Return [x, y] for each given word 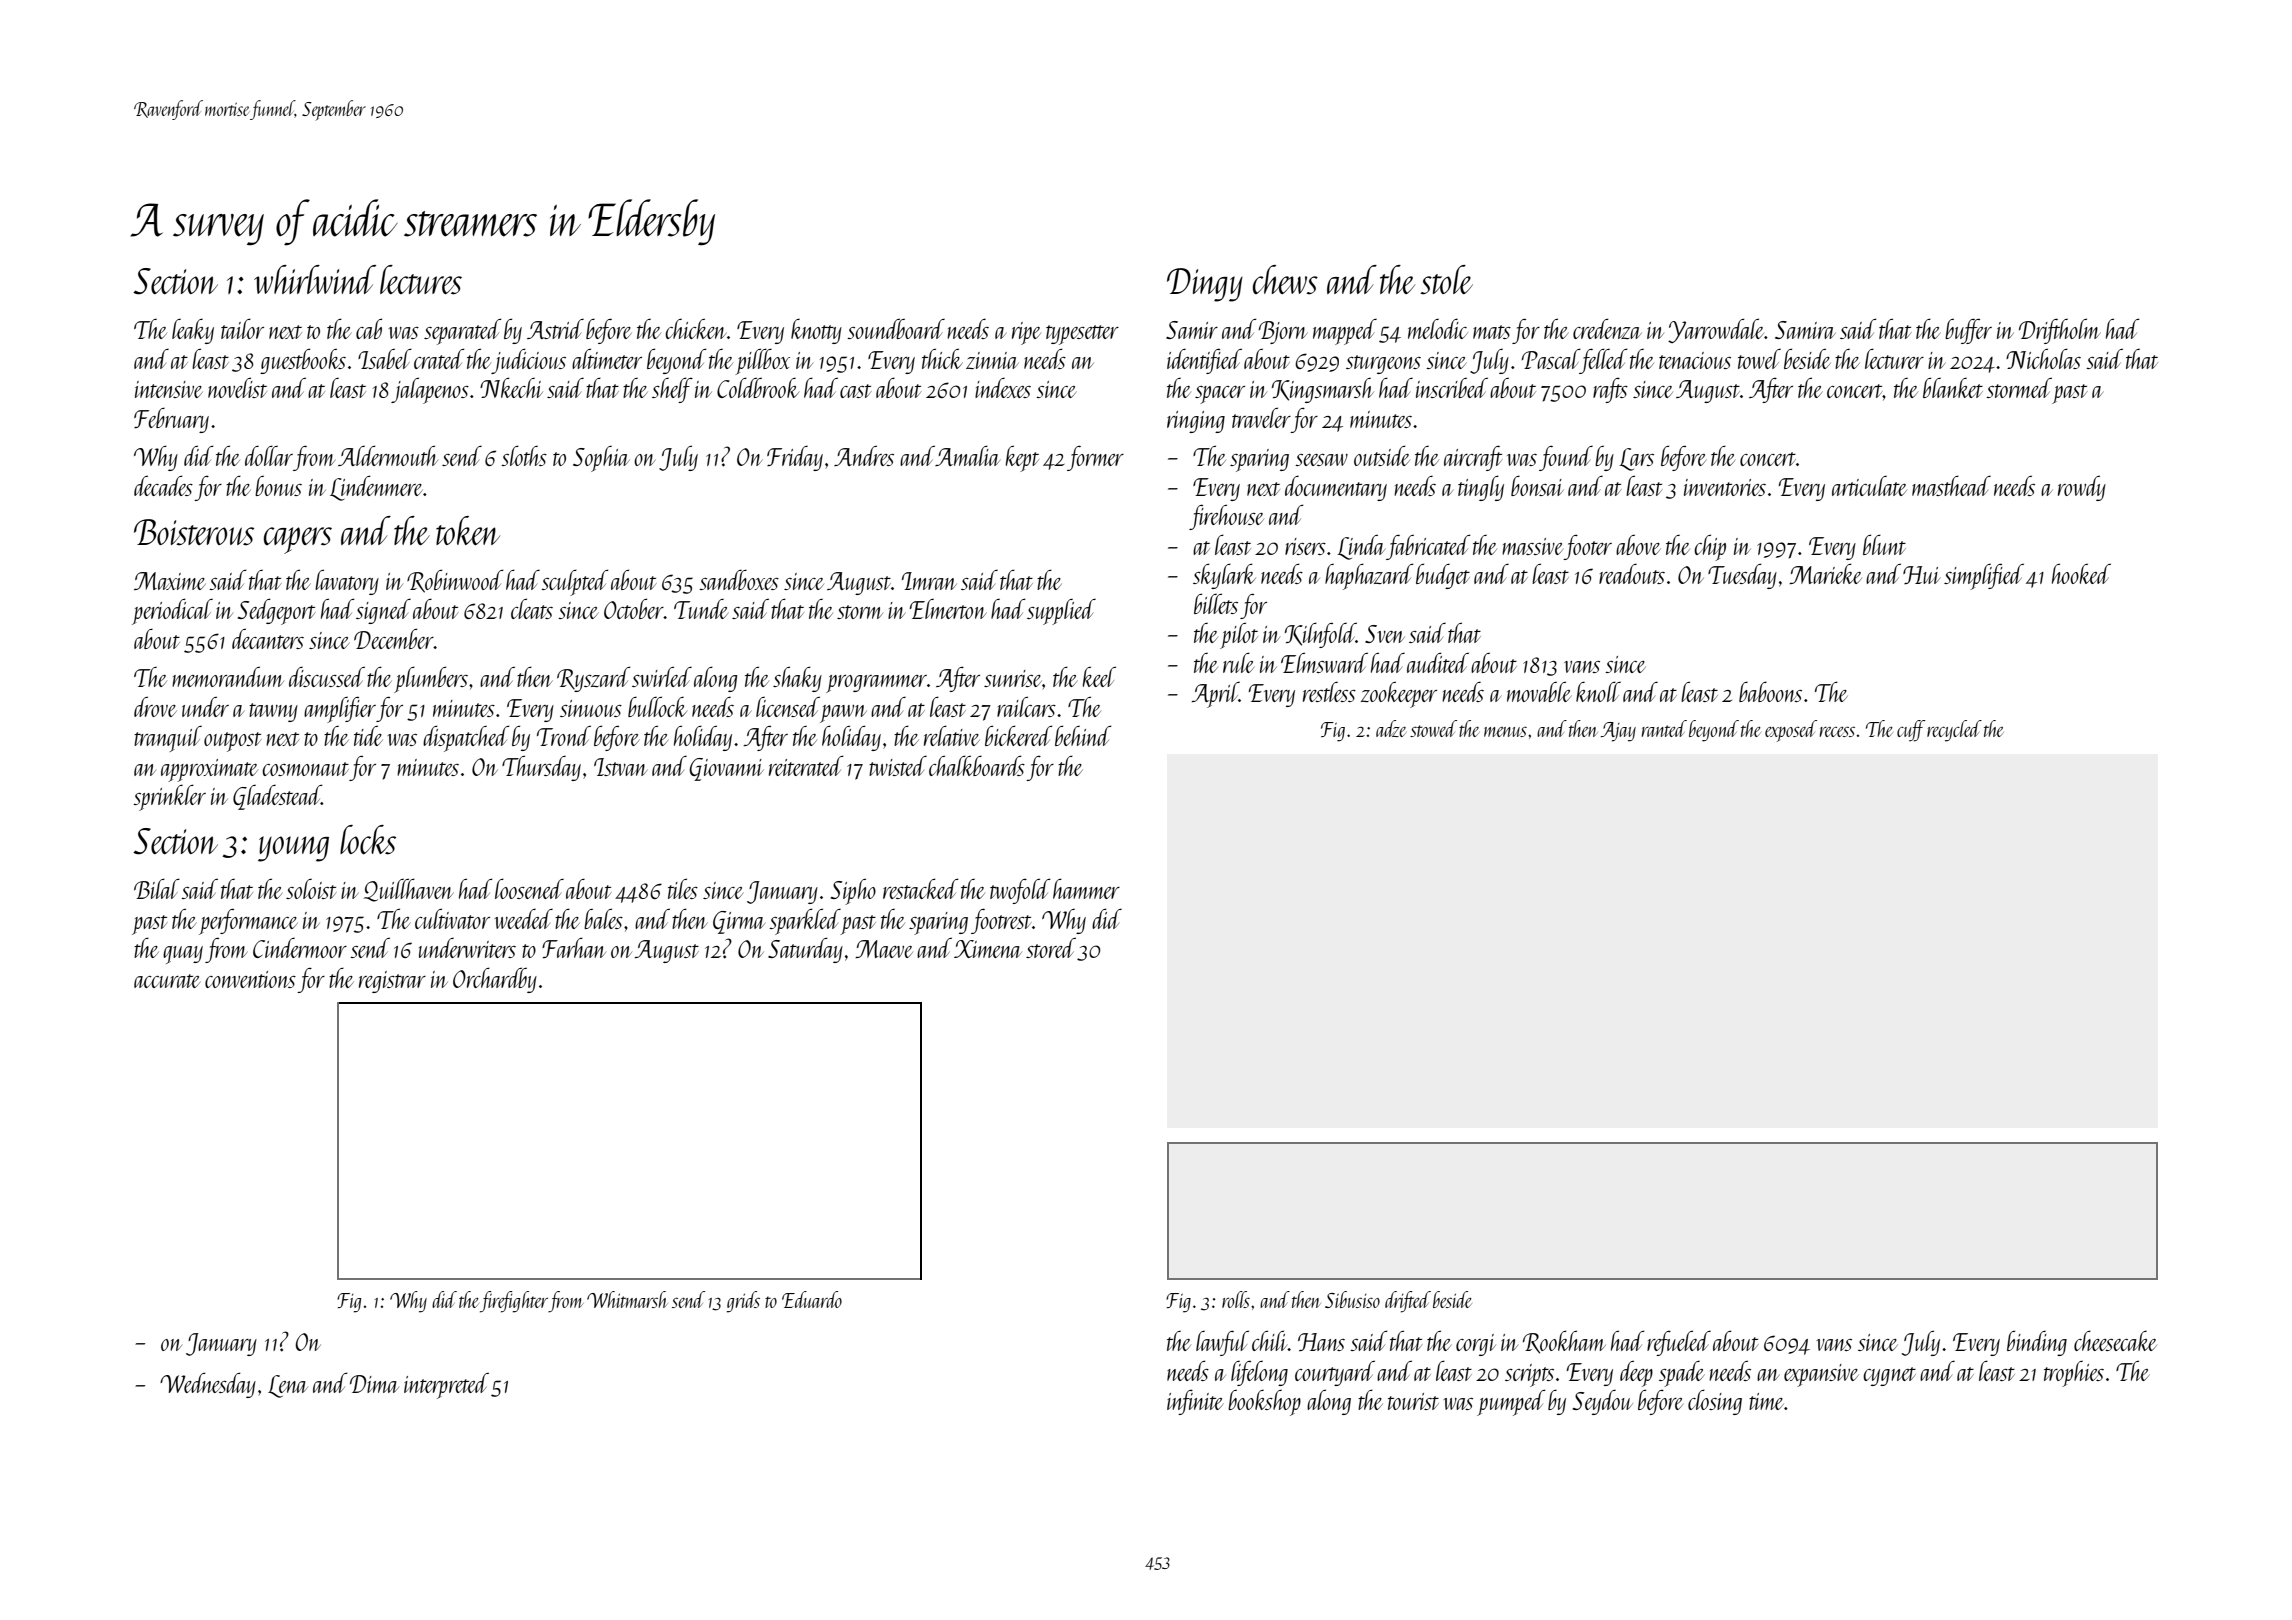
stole [1446, 280]
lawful [1222, 1343]
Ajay [1618, 732]
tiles [683, 888]
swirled [662, 676]
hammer [1086, 888]
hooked [2081, 573]
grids [743, 1302]
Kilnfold [1320, 635]
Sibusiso [1352, 1299]
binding [2037, 1343]
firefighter [514, 1302]
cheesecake [2115, 1340]
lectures [421, 280]
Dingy [1205, 285]
